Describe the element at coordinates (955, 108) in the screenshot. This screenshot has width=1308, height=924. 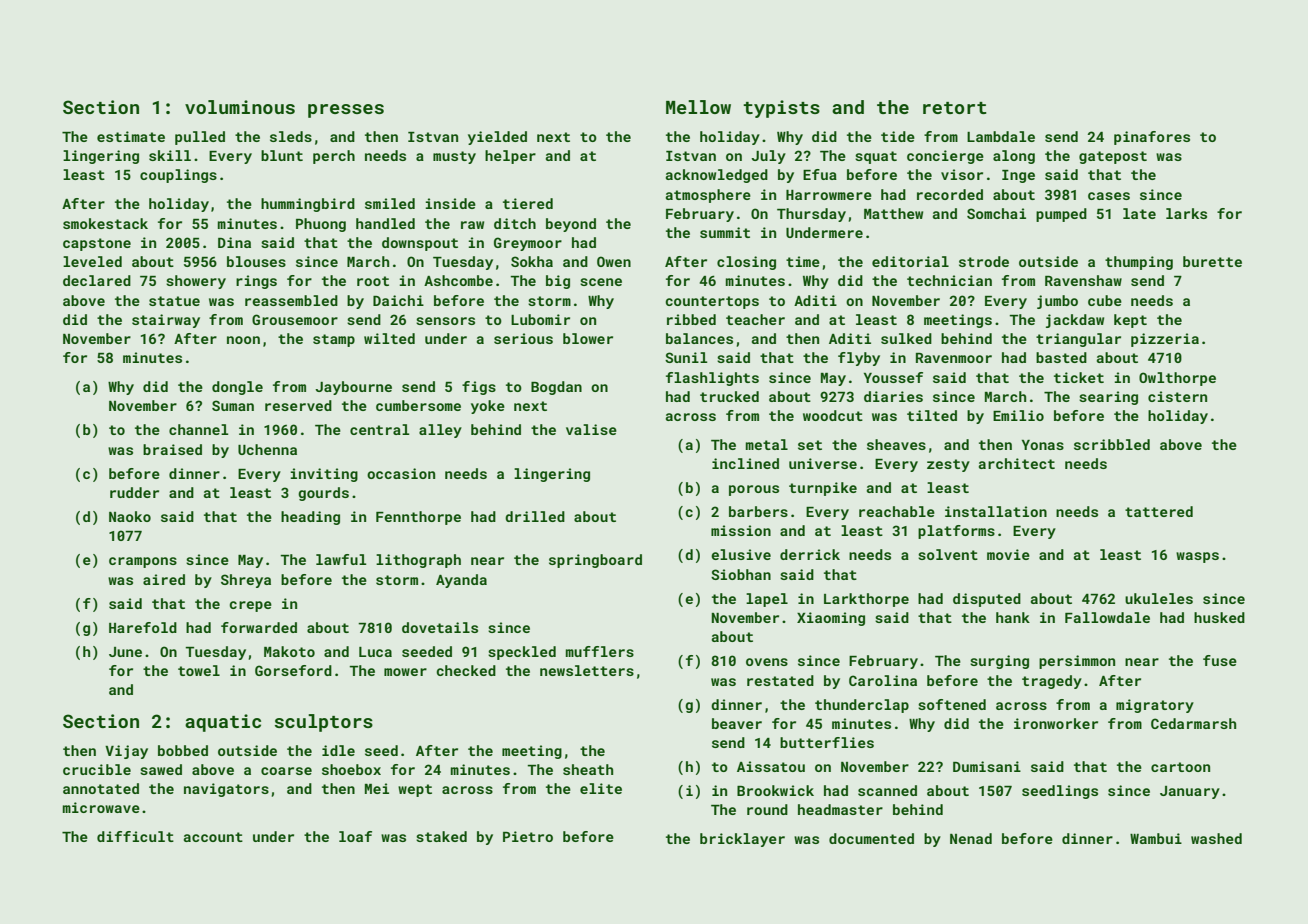
I see `retort` at that location.
